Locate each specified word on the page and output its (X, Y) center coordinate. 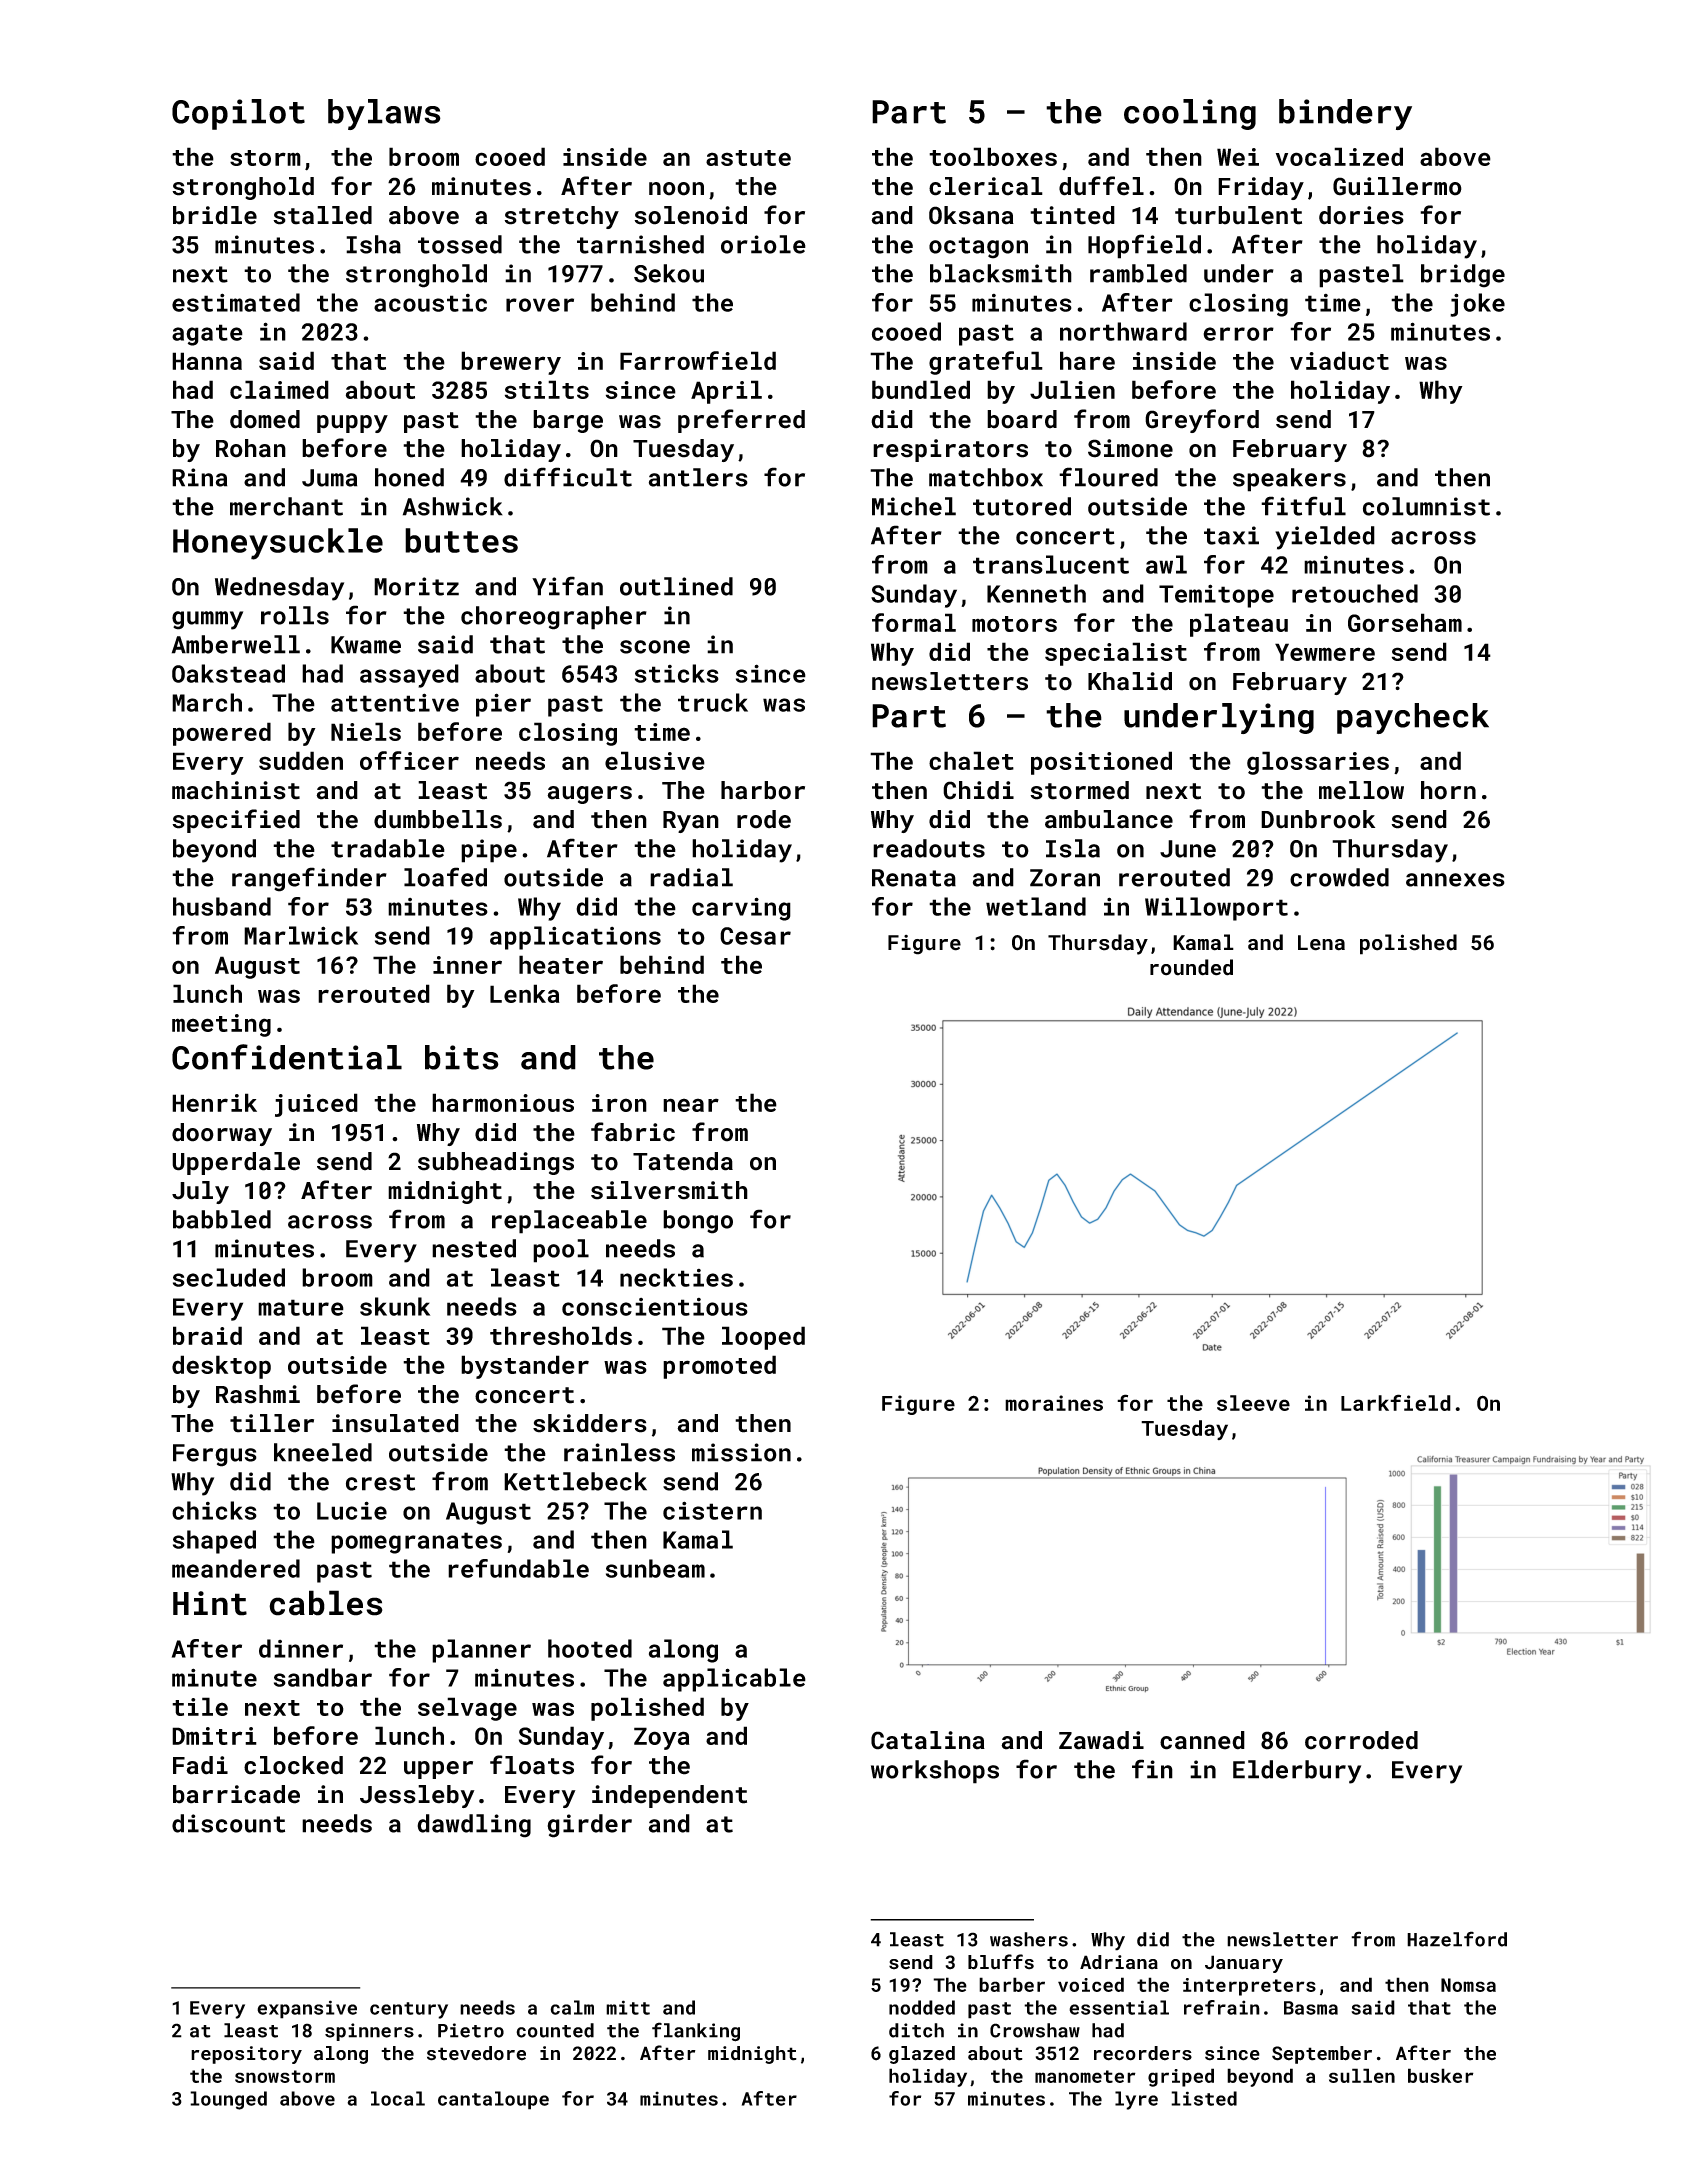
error (1238, 334)
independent (669, 1796)
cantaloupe (493, 2100)
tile (200, 1706)
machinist (236, 790)
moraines (1054, 1403)
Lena (1321, 943)
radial (691, 877)
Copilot (238, 114)
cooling (1190, 114)
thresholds (561, 1335)
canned (1202, 1740)
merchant (286, 506)
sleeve (1253, 1403)
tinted (1072, 215)
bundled (921, 389)
